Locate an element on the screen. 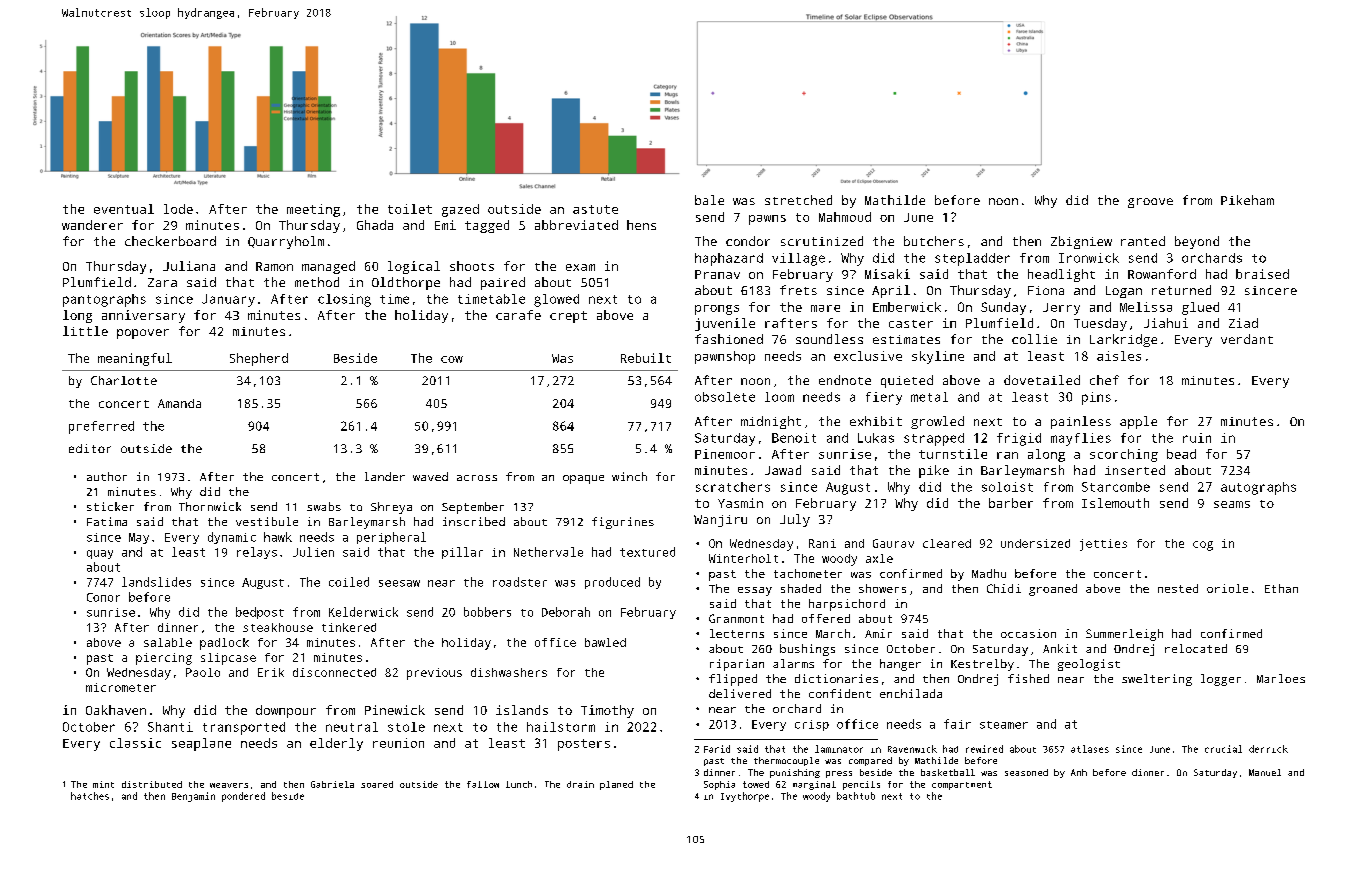  stepladder is located at coordinates (972, 259).
